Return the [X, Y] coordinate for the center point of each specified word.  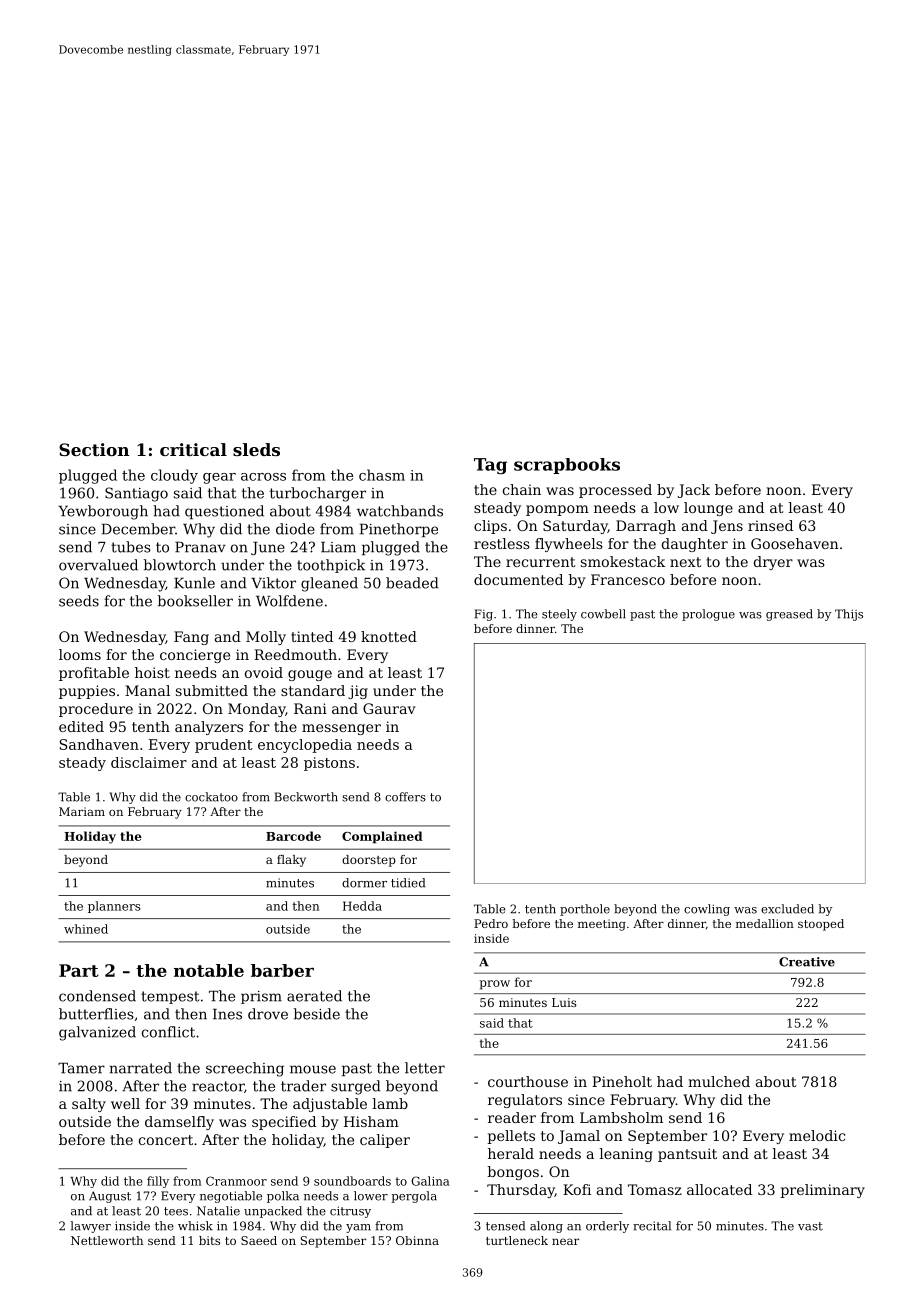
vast [810, 1226]
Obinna [417, 1240]
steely [559, 615]
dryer [773, 563]
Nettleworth [107, 1240]
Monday [256, 710]
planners [114, 907]
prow [495, 985]
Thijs [849, 615]
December [138, 529]
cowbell [603, 614]
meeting [602, 925]
